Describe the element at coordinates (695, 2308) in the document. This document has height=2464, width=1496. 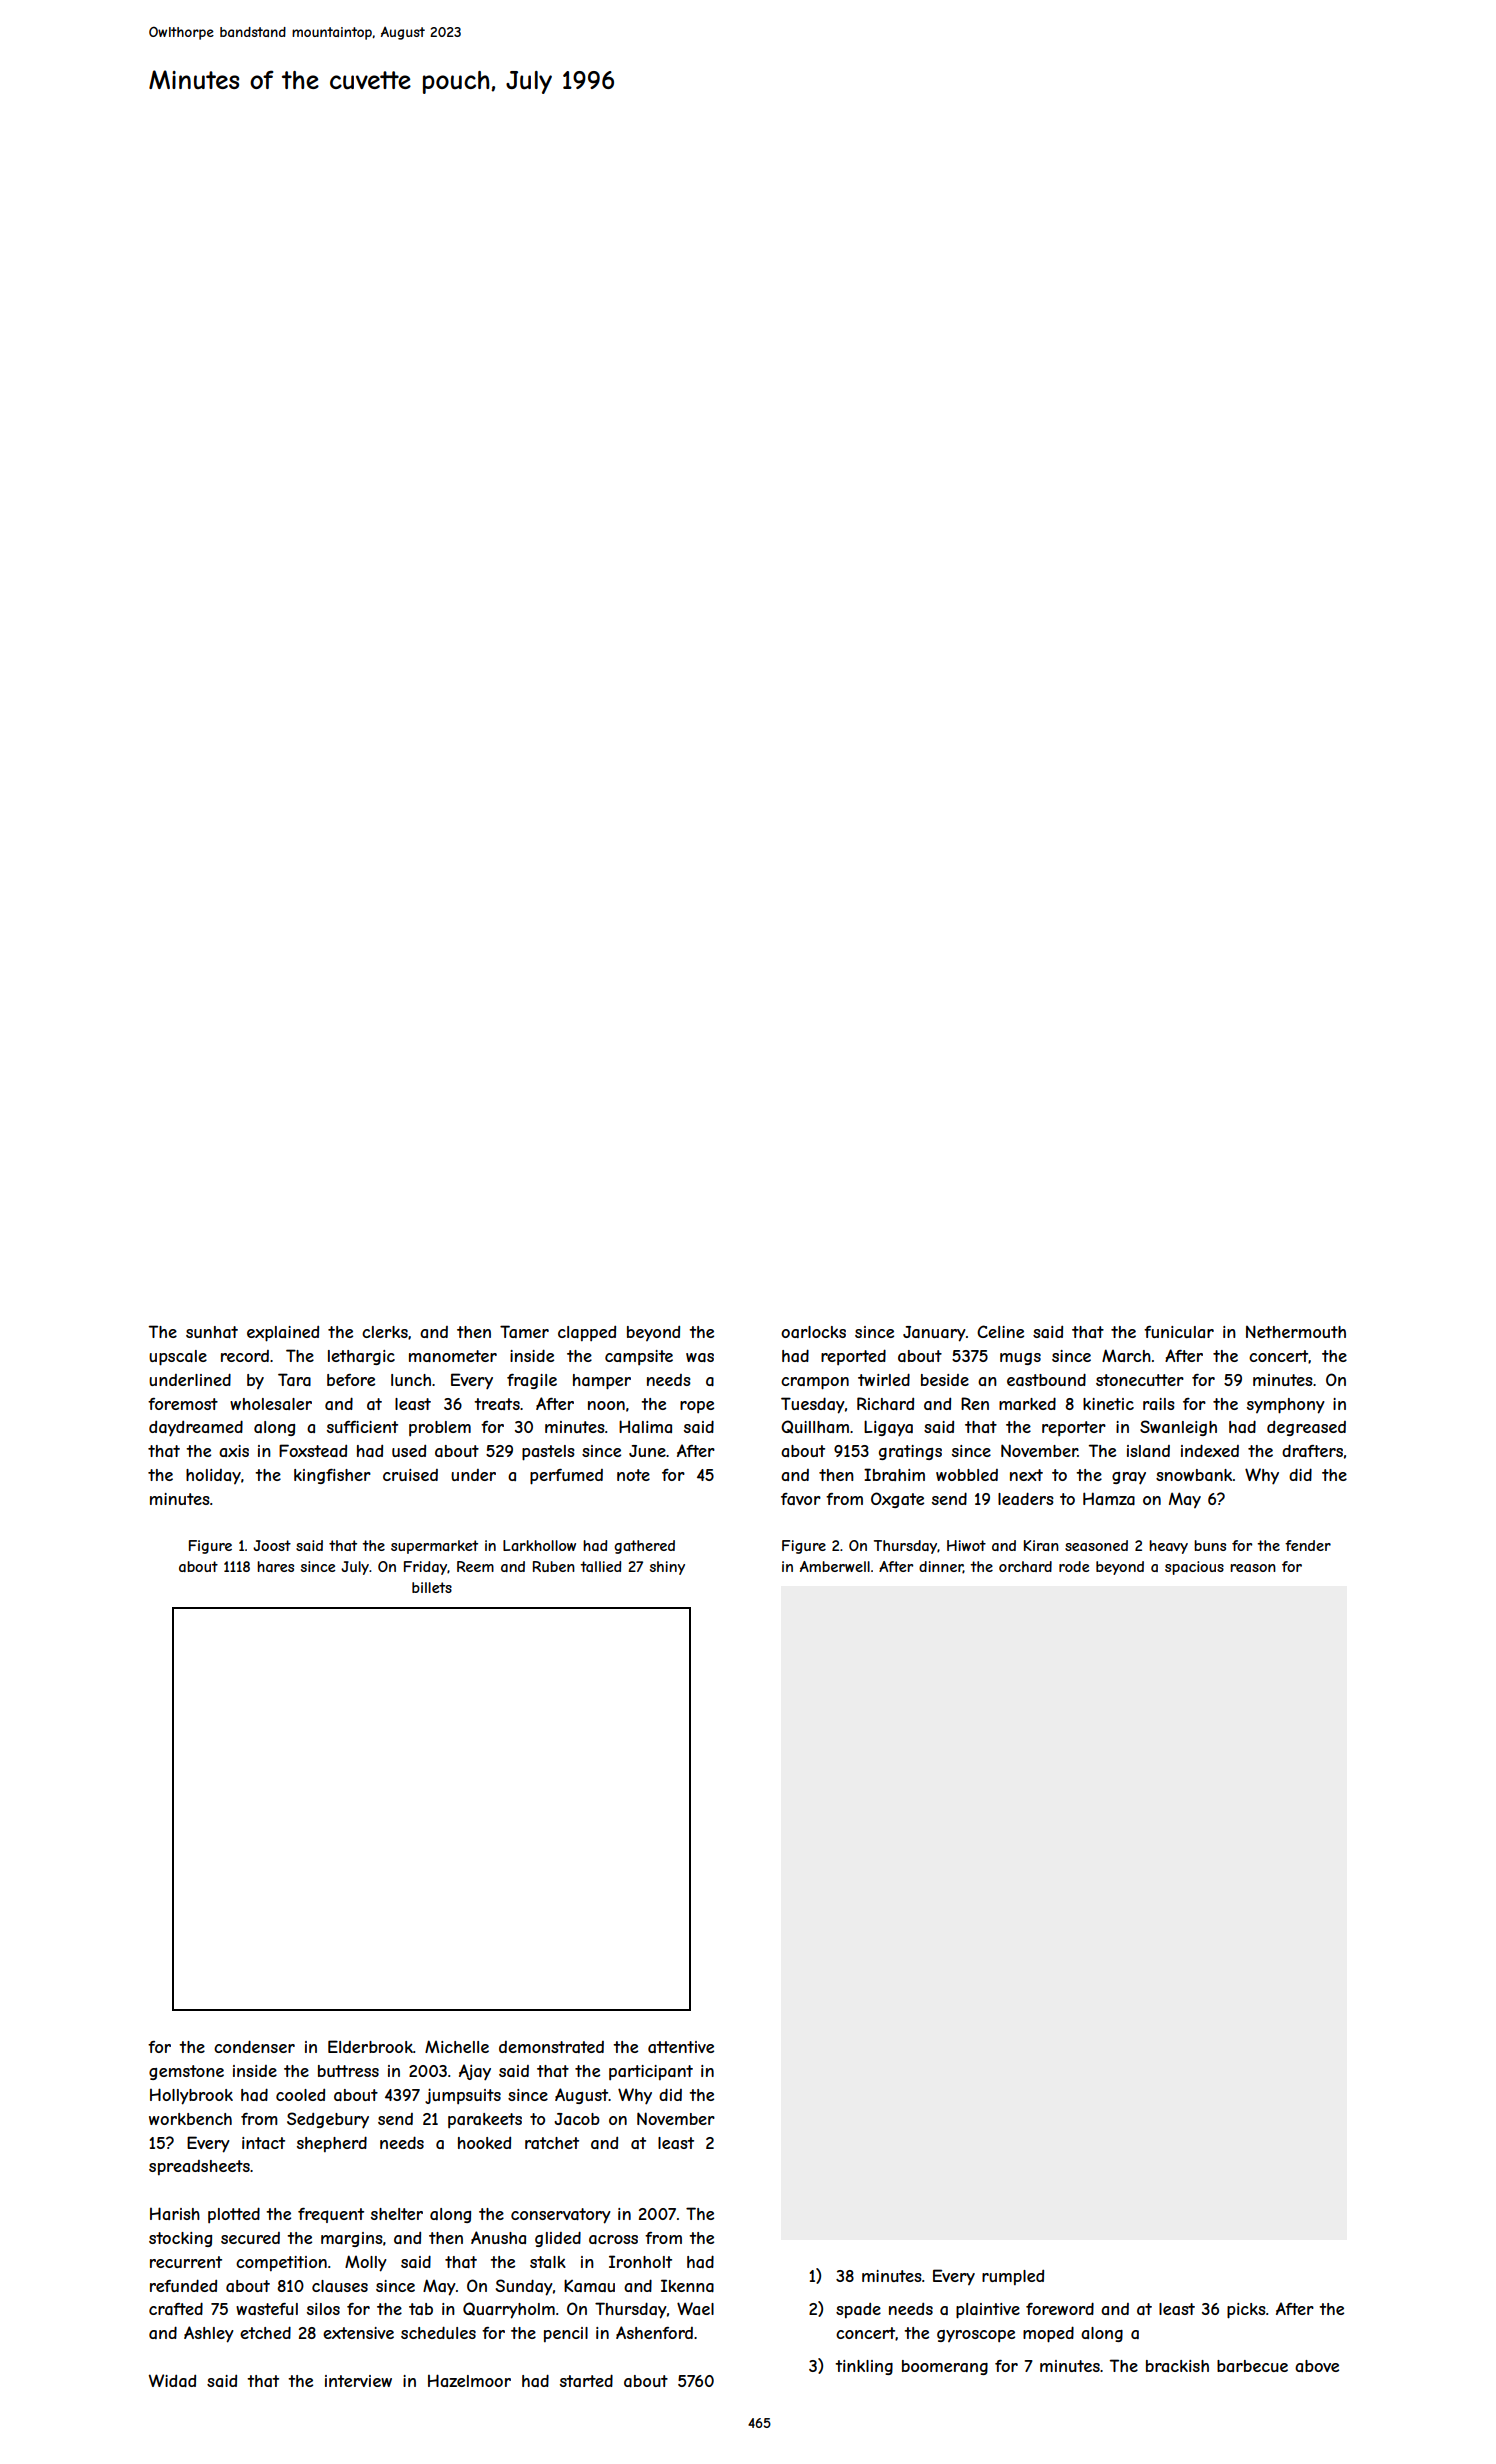
I see `Wael` at that location.
